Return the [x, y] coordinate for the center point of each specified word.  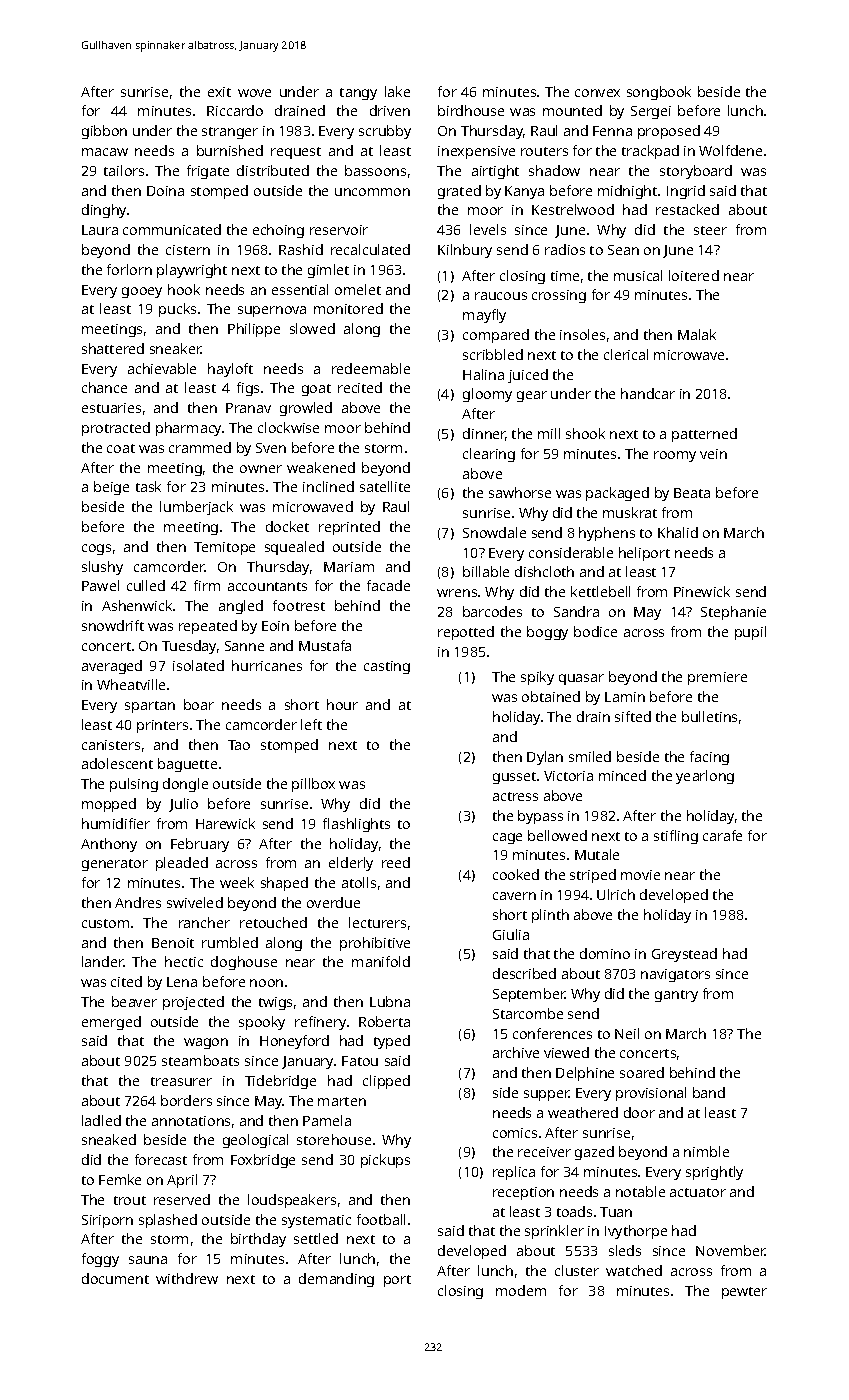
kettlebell [600, 591]
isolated [198, 665]
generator [115, 865]
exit [219, 92]
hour [342, 704]
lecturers [377, 922]
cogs [96, 549]
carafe [722, 835]
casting [387, 667]
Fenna [612, 131]
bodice [595, 631]
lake [397, 91]
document [115, 1278]
